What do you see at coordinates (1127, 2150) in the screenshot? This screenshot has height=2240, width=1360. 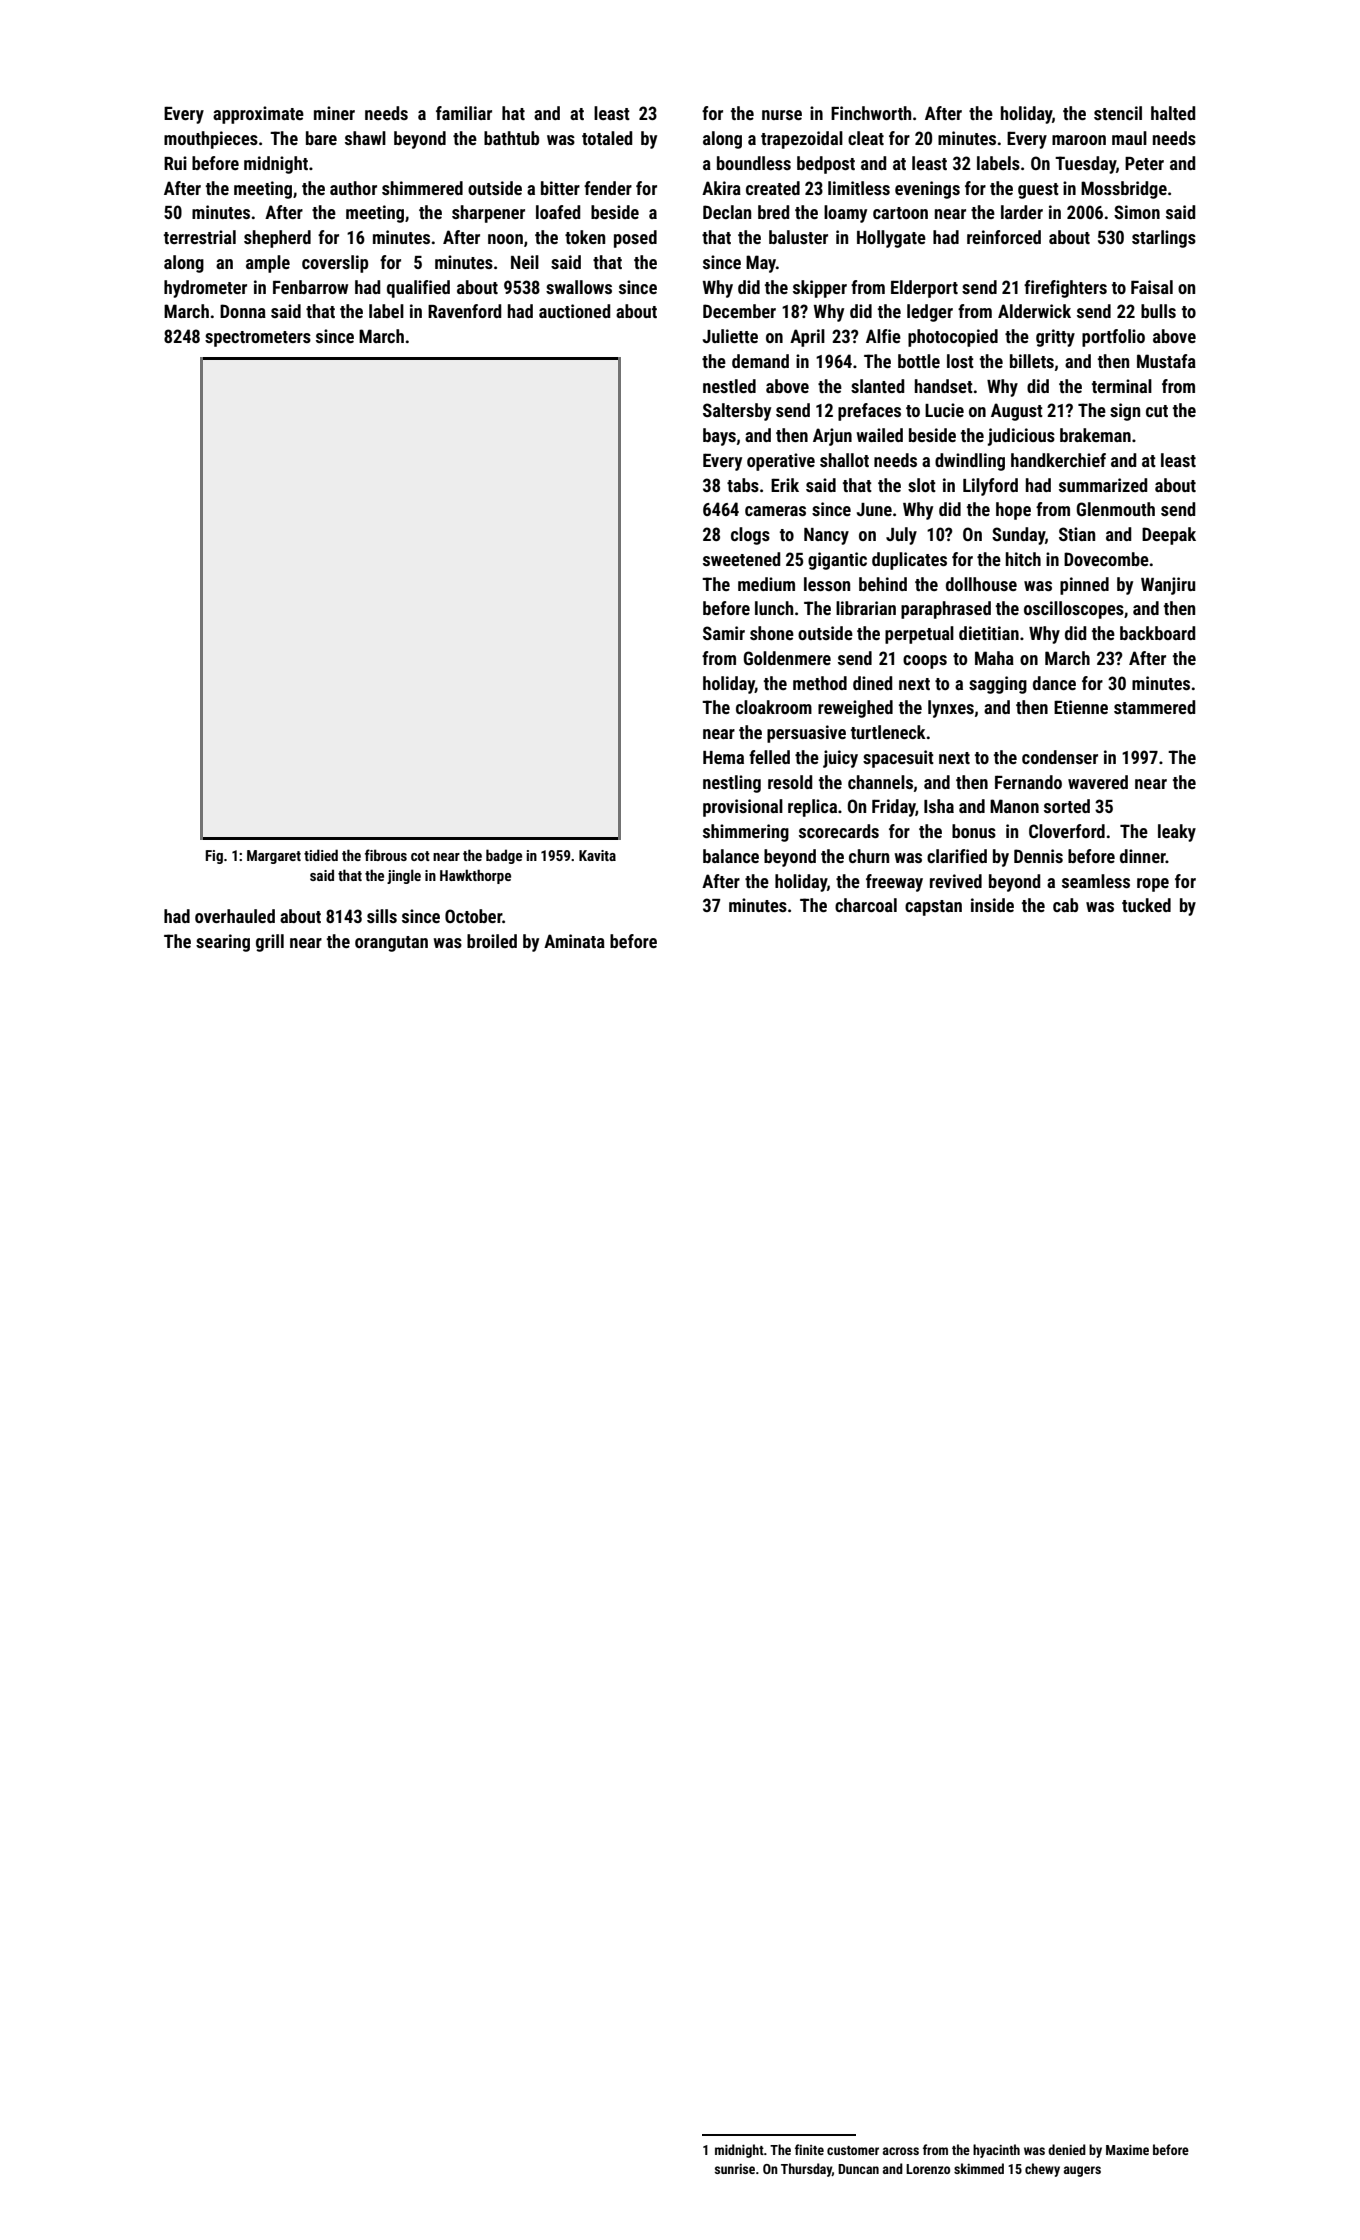 I see `Maxime` at bounding box center [1127, 2150].
